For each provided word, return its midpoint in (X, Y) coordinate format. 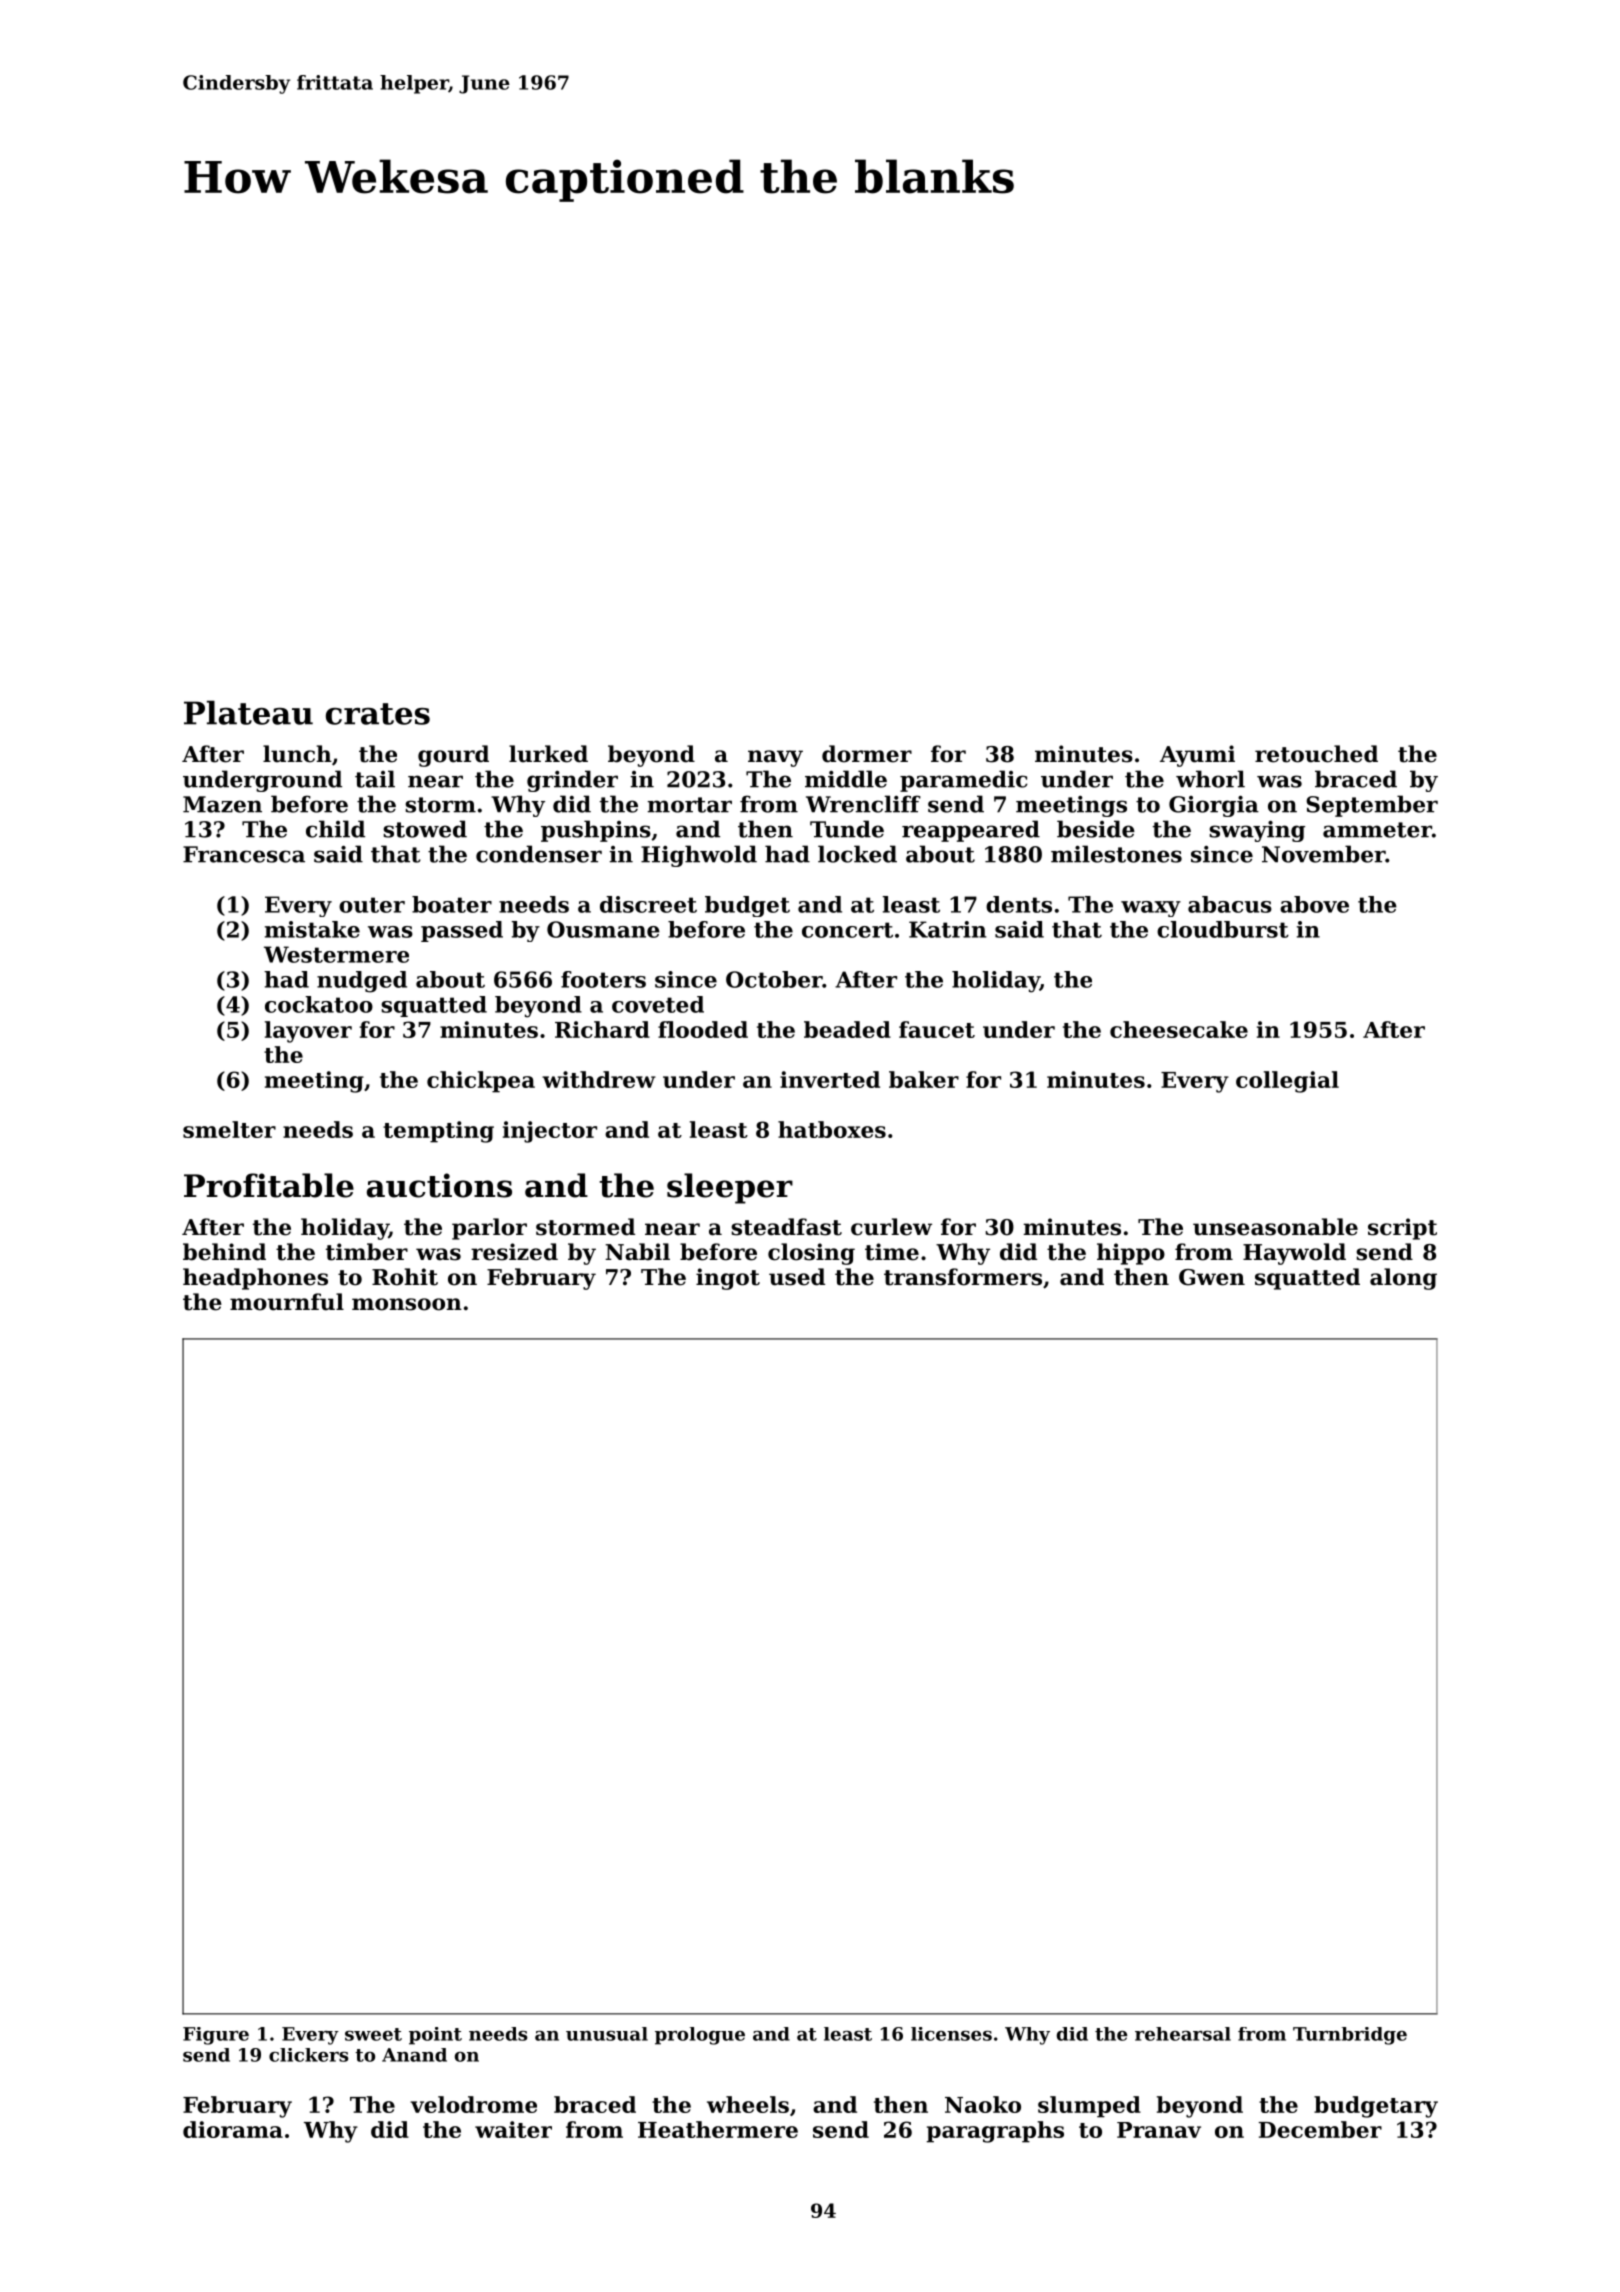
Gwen (1212, 1277)
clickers (309, 2055)
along (1403, 1279)
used (797, 1277)
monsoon (407, 1304)
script (1402, 1229)
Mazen (222, 804)
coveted (658, 1004)
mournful (287, 1302)
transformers (963, 1277)
